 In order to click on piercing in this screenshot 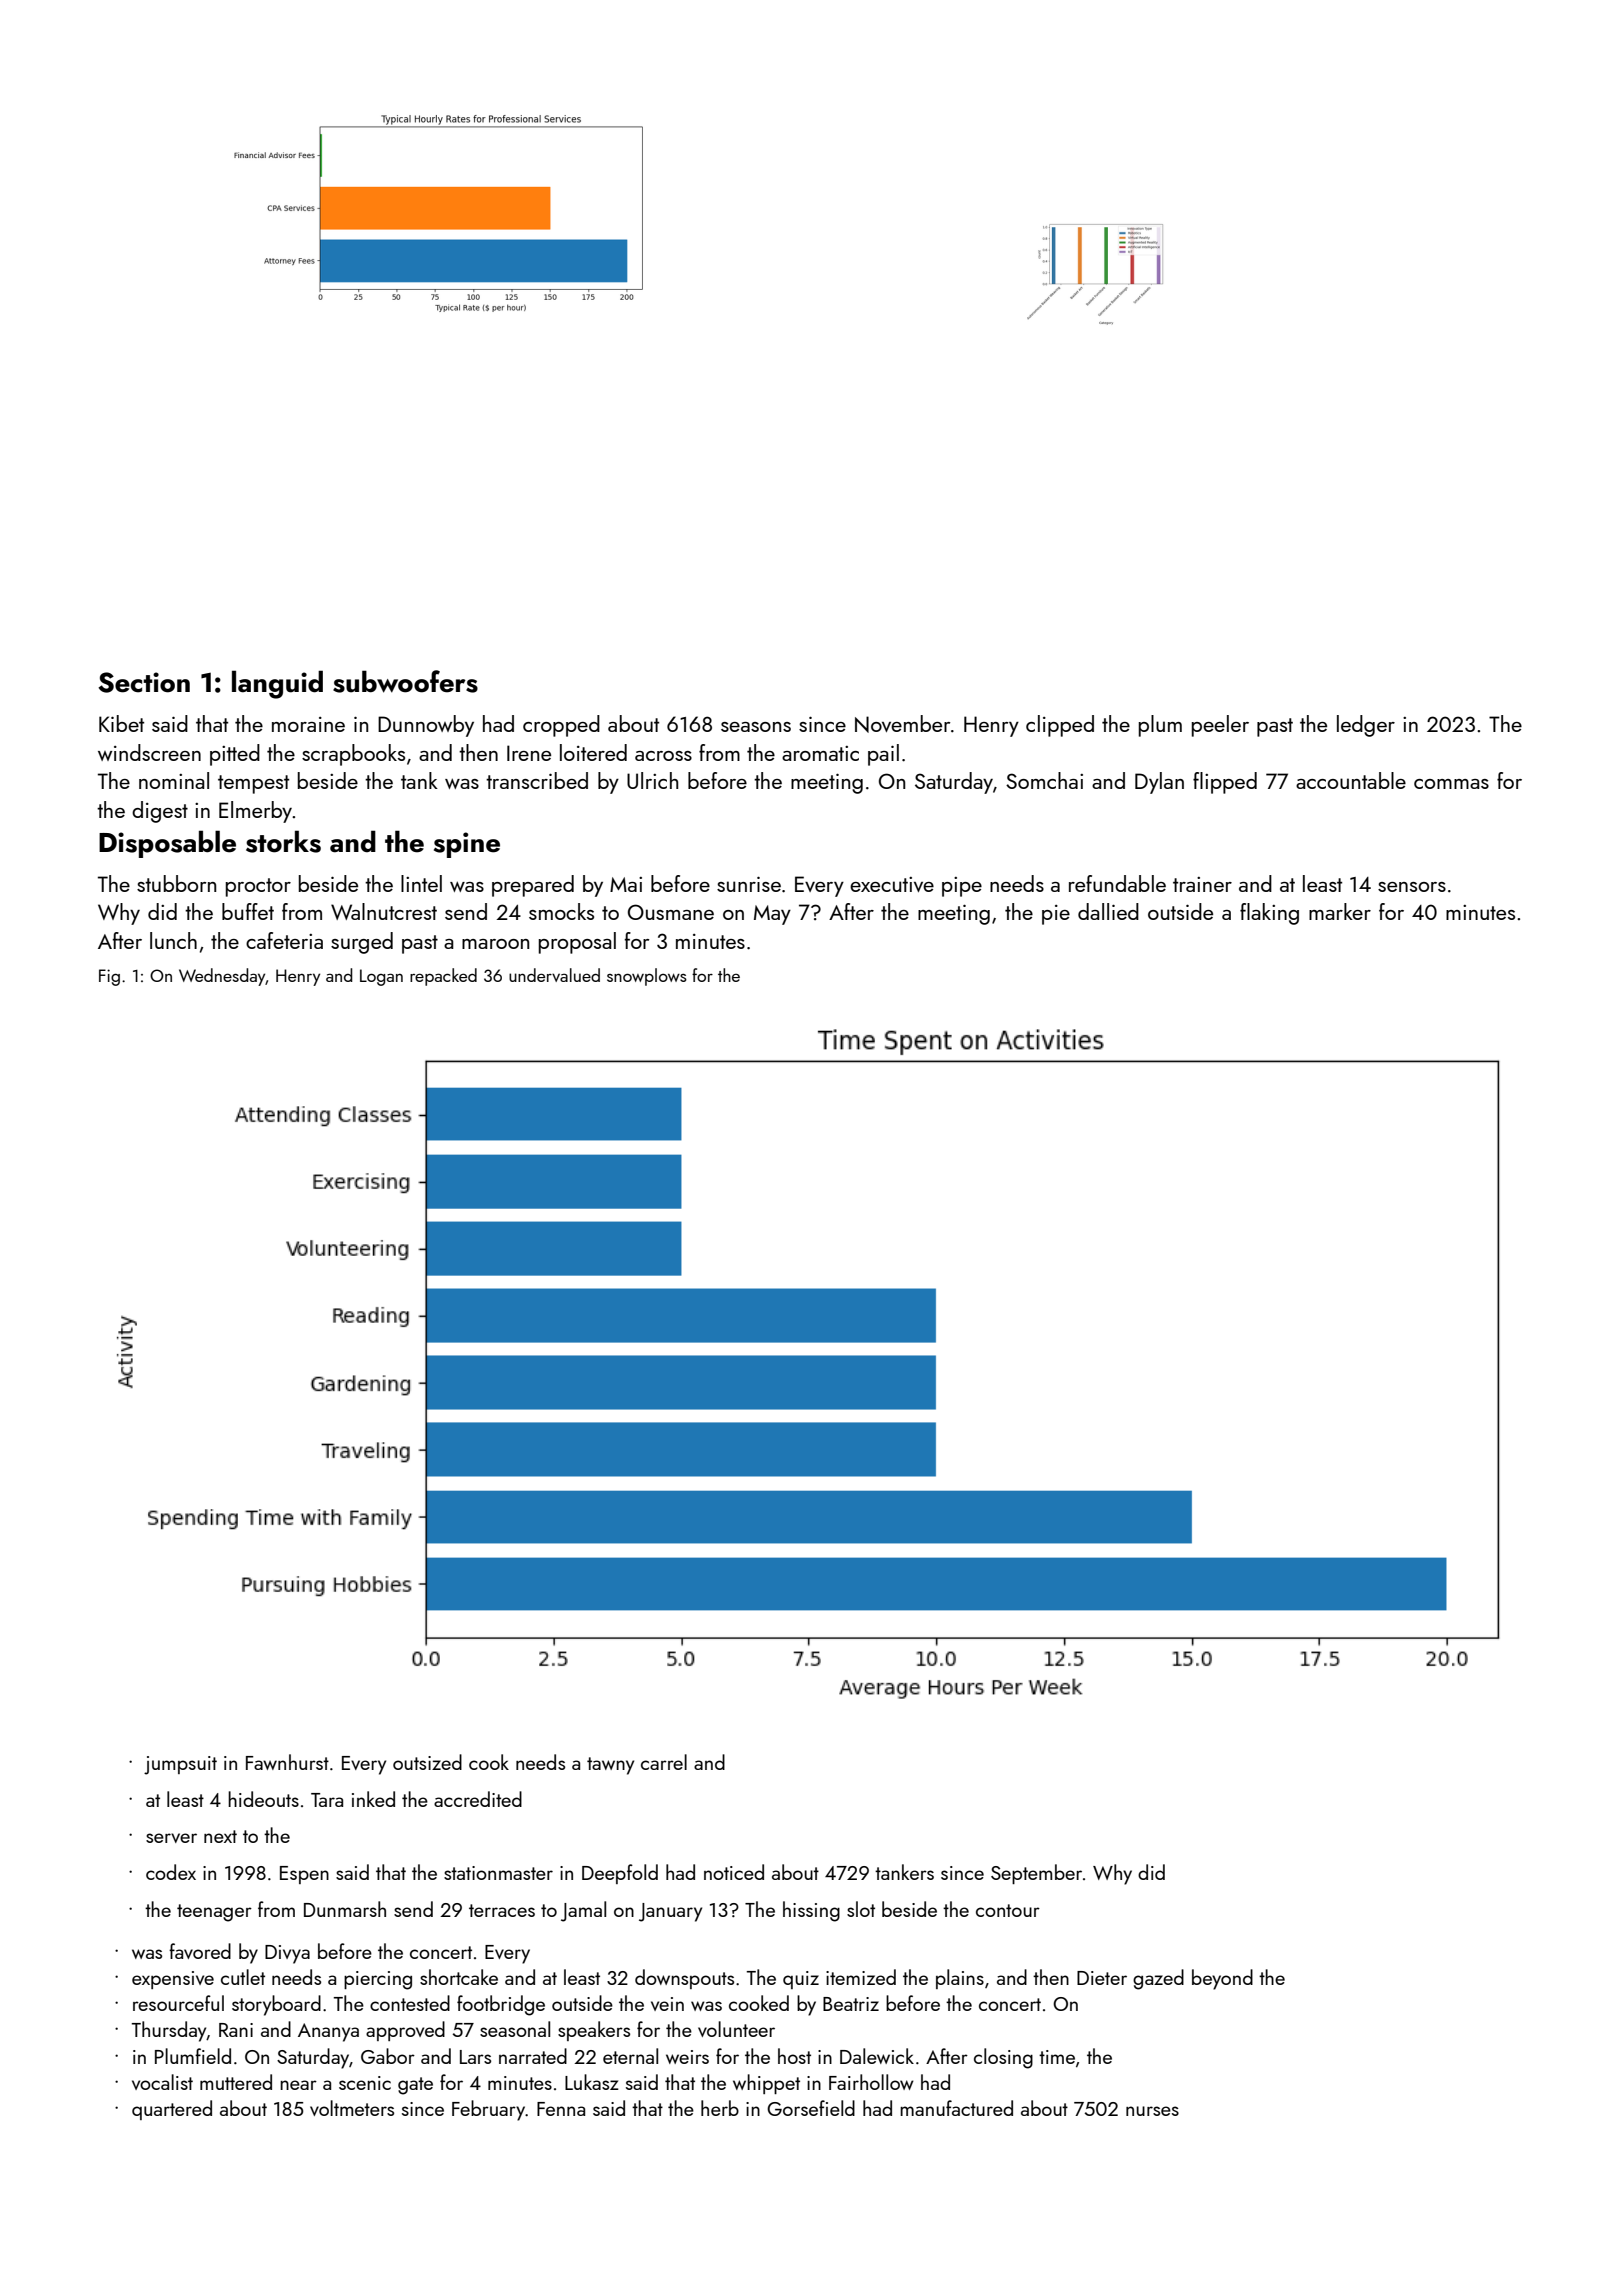, I will do `click(378, 1980)`.
